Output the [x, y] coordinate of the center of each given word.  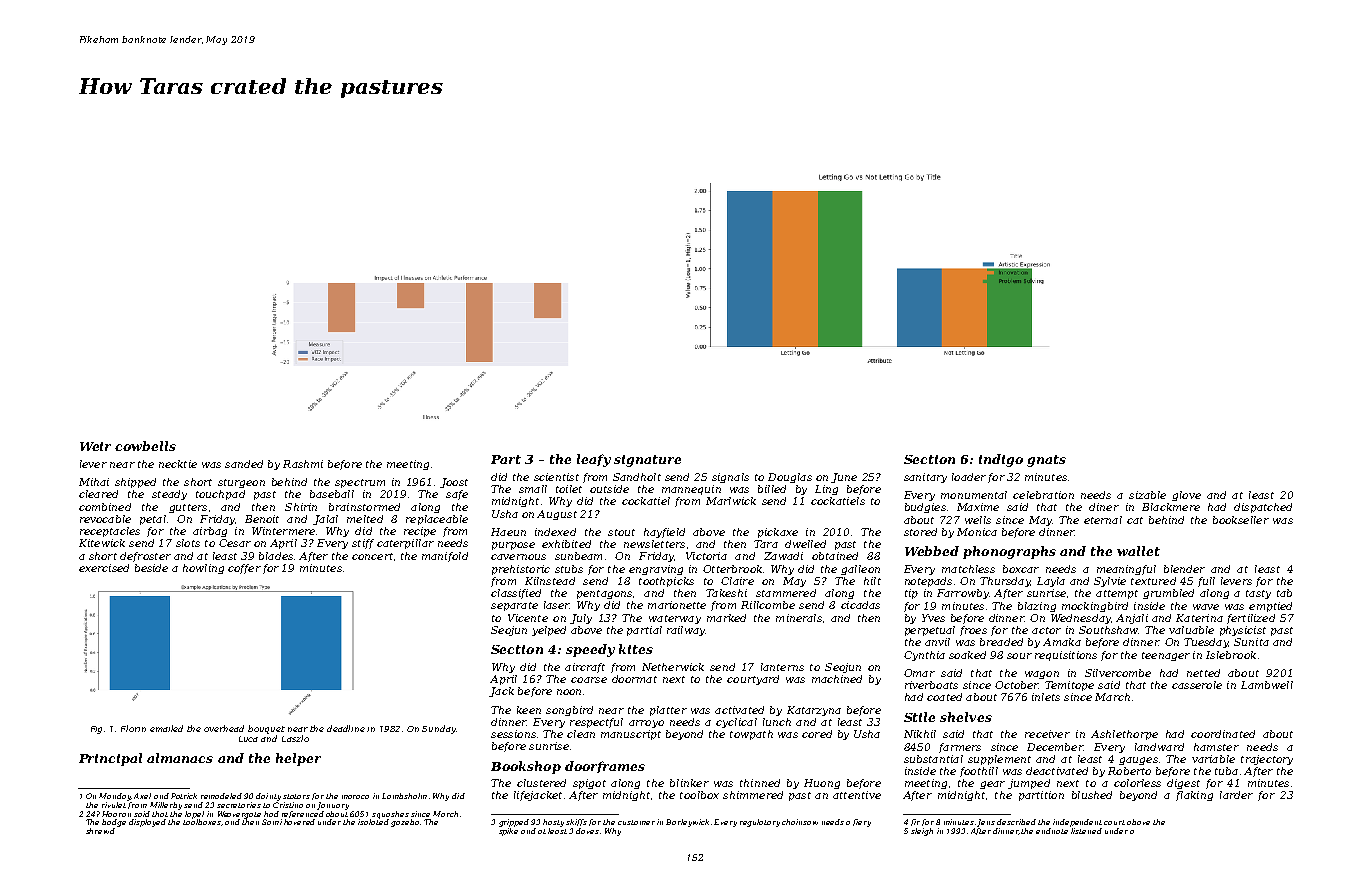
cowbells [145, 446]
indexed [555, 532]
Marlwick [731, 501]
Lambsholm [404, 796]
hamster [1216, 747]
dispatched [1263, 508]
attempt [1117, 594]
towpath [751, 735]
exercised [104, 568]
